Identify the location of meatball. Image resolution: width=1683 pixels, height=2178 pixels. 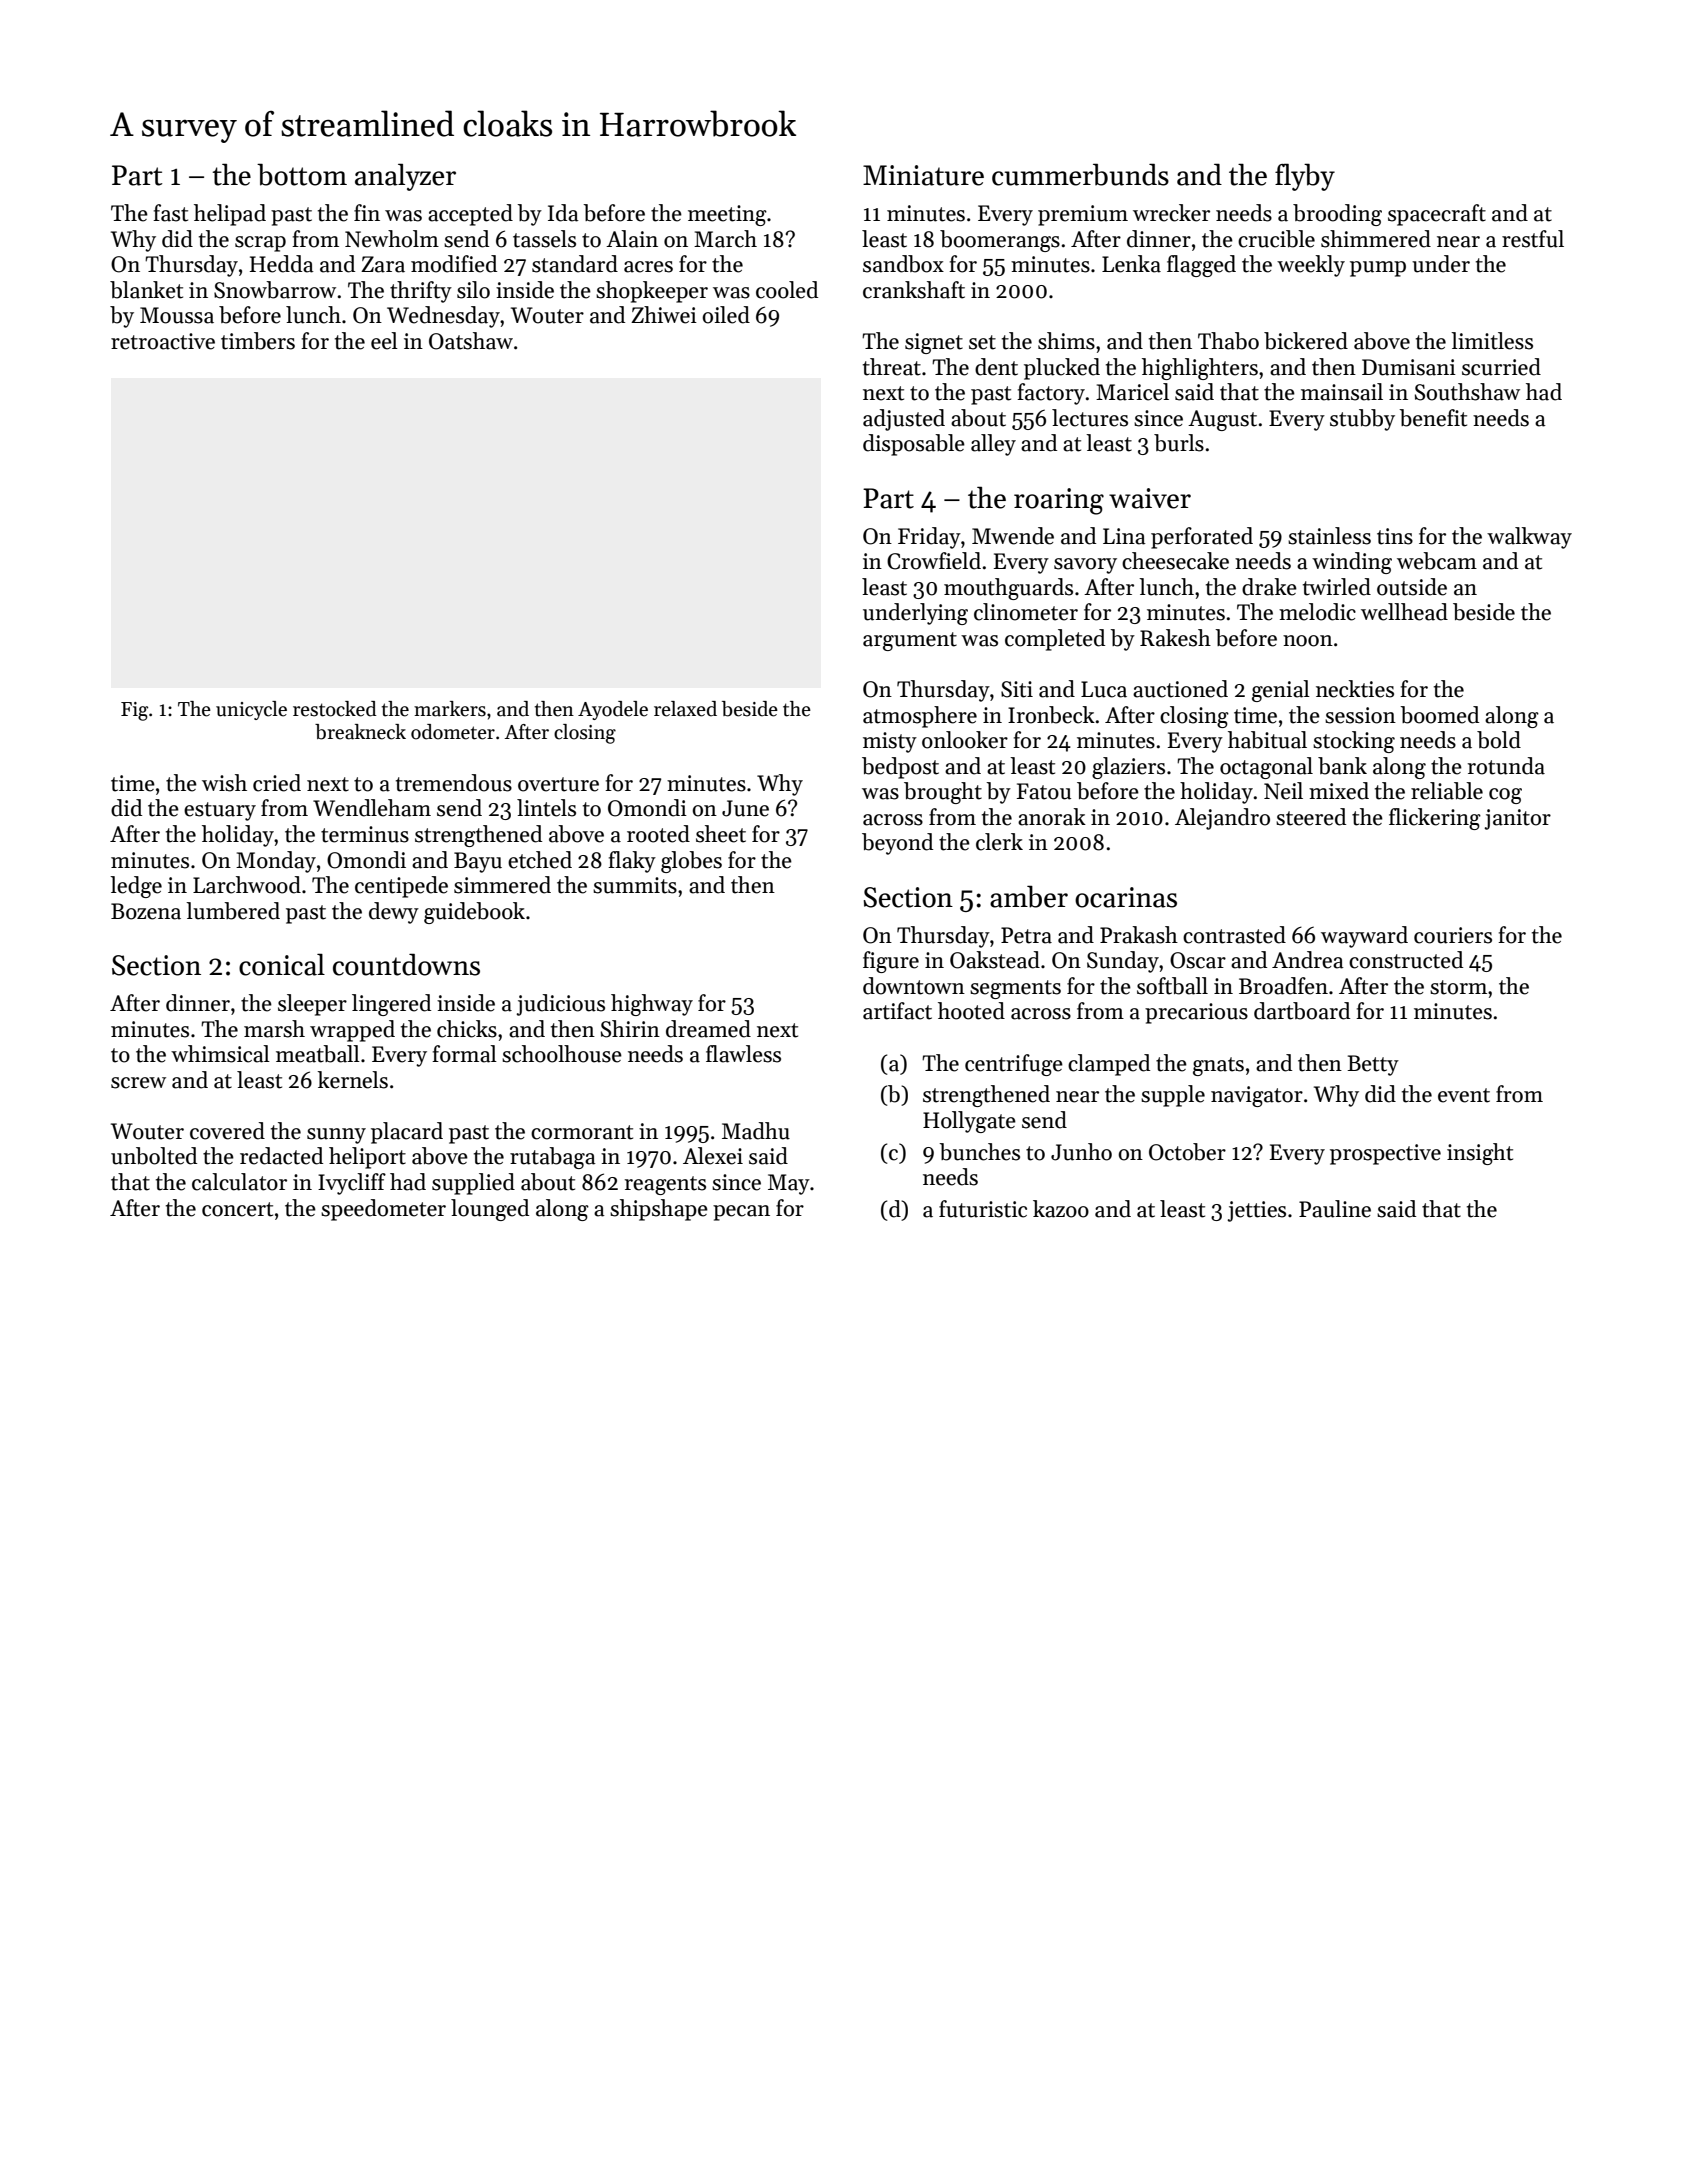
(318, 1054).
